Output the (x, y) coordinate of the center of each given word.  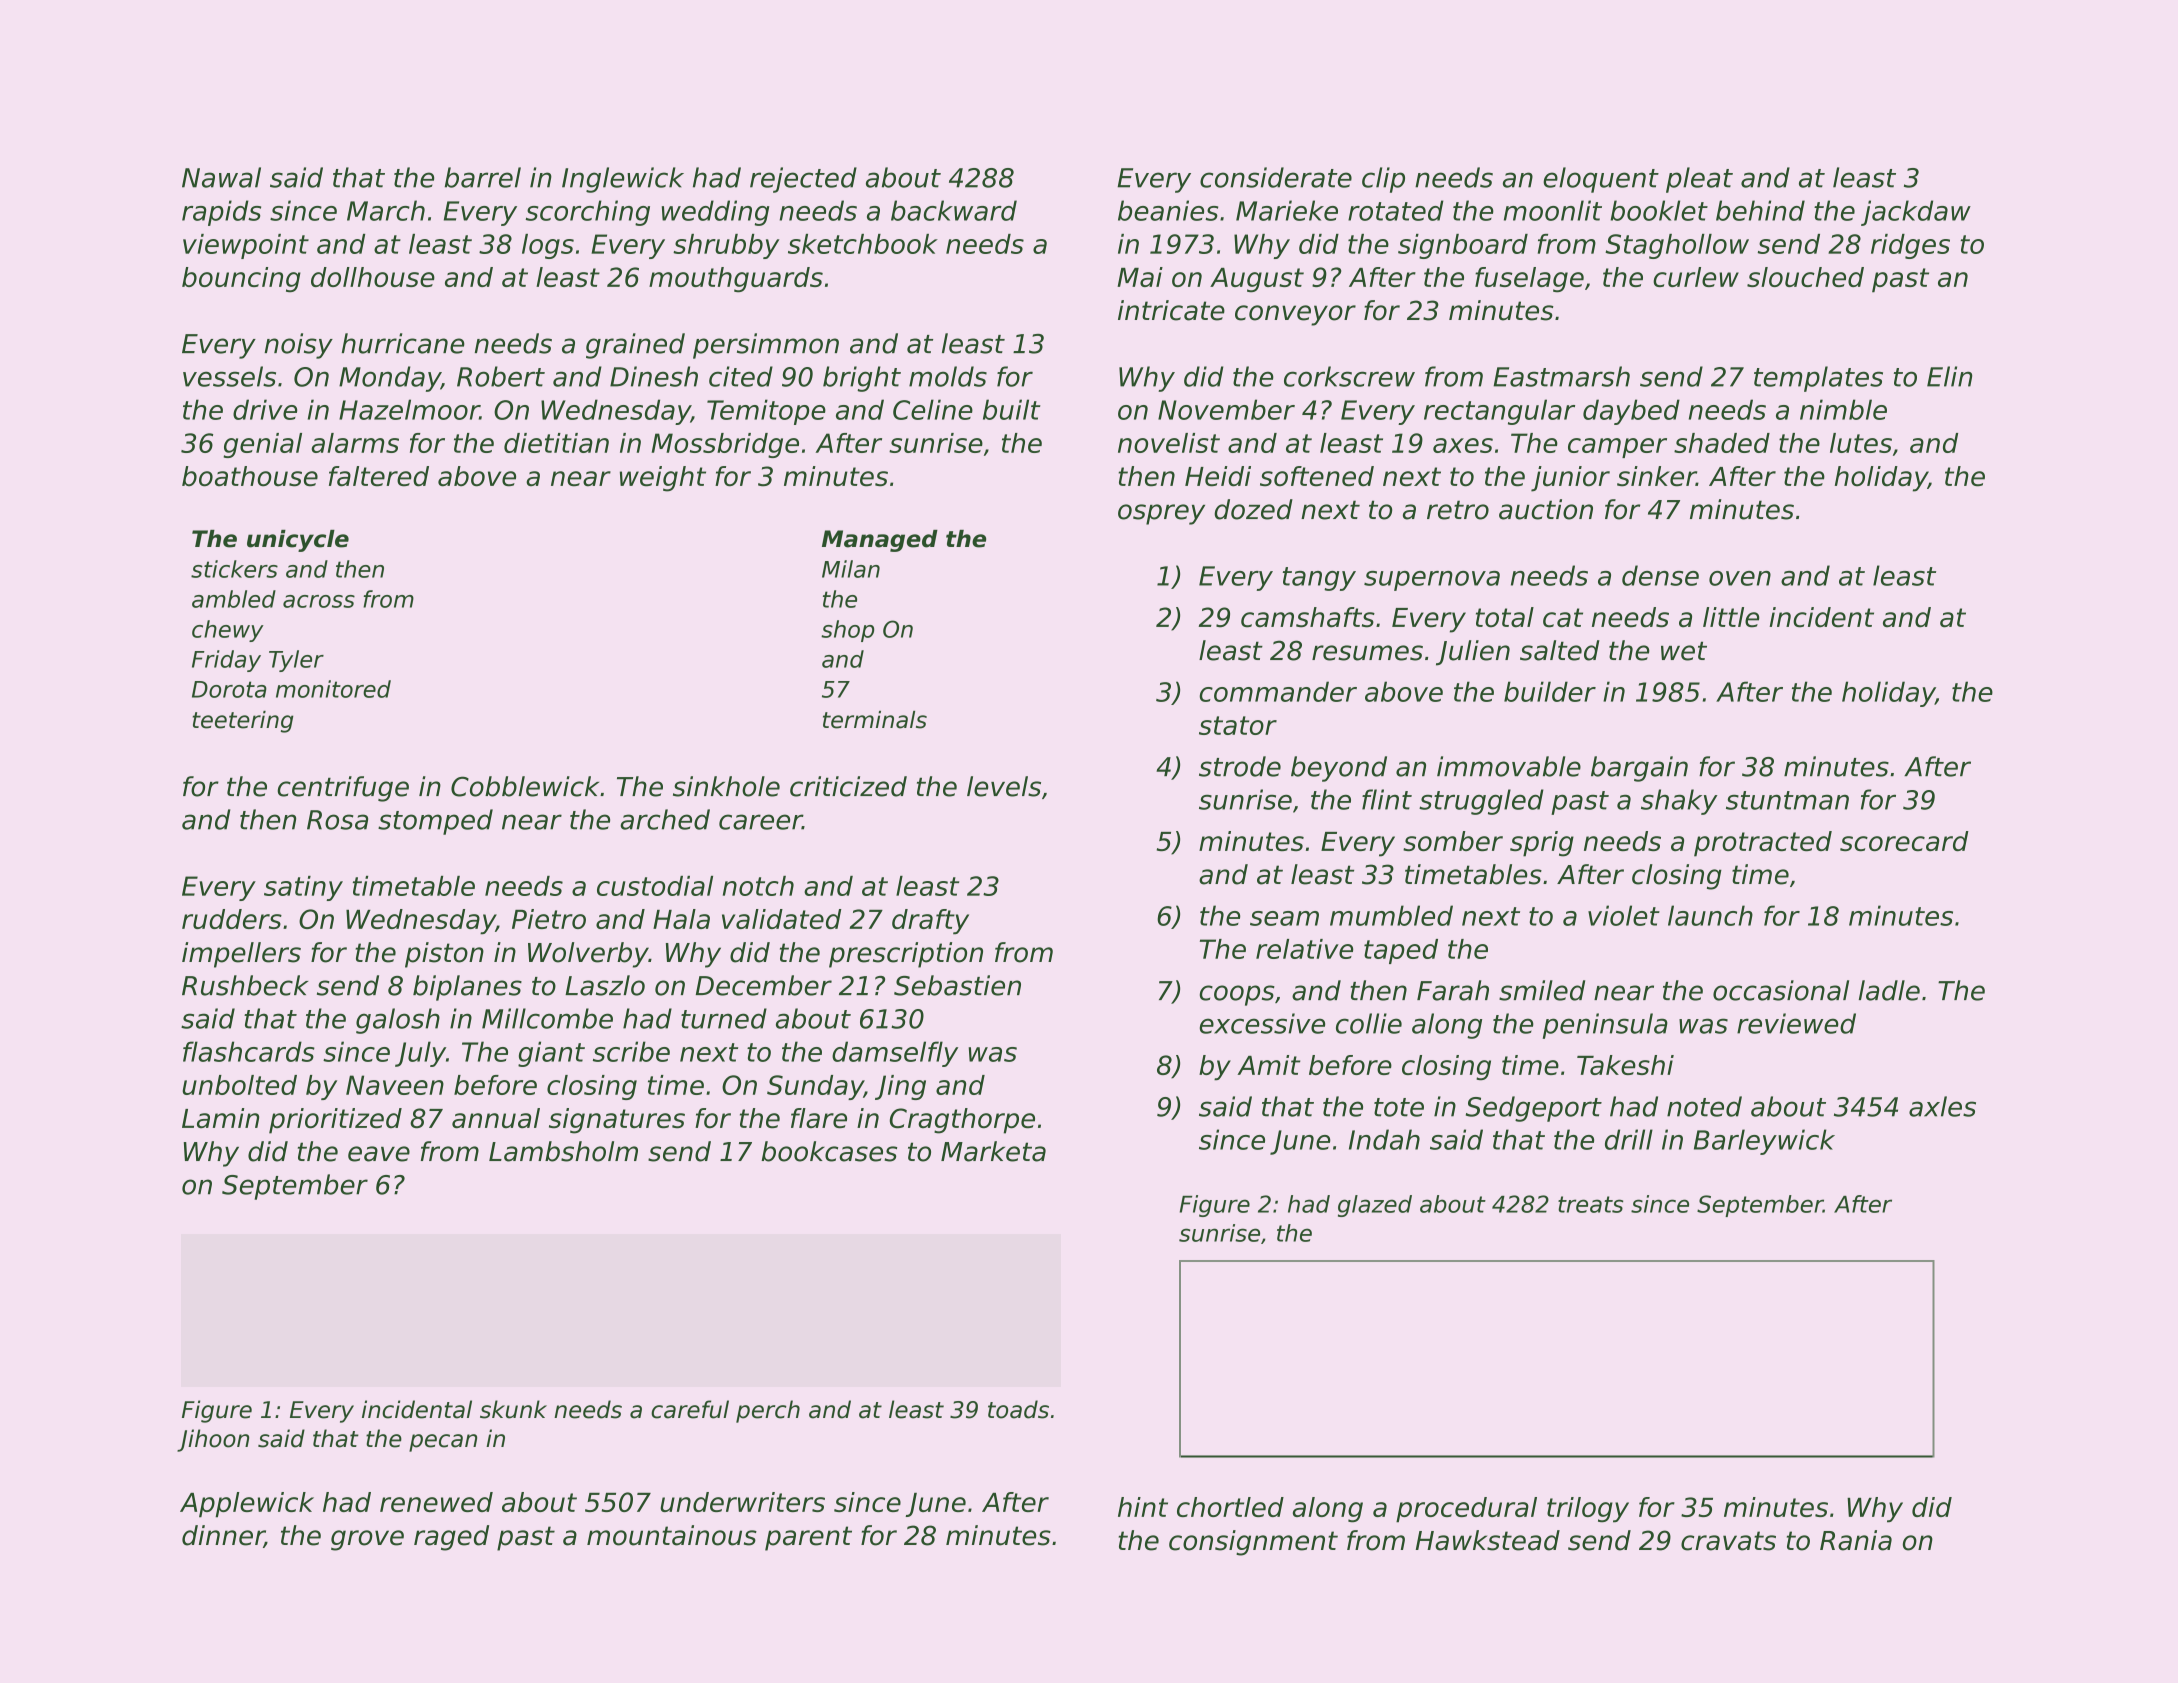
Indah (1384, 1139)
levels (1004, 786)
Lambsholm (563, 1151)
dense (1660, 575)
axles (1942, 1106)
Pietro (549, 919)
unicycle (298, 541)
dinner (223, 1536)
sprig (1542, 844)
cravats (1728, 1541)
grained (635, 346)
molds (948, 376)
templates (1818, 379)
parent (808, 1538)
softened (1317, 476)
